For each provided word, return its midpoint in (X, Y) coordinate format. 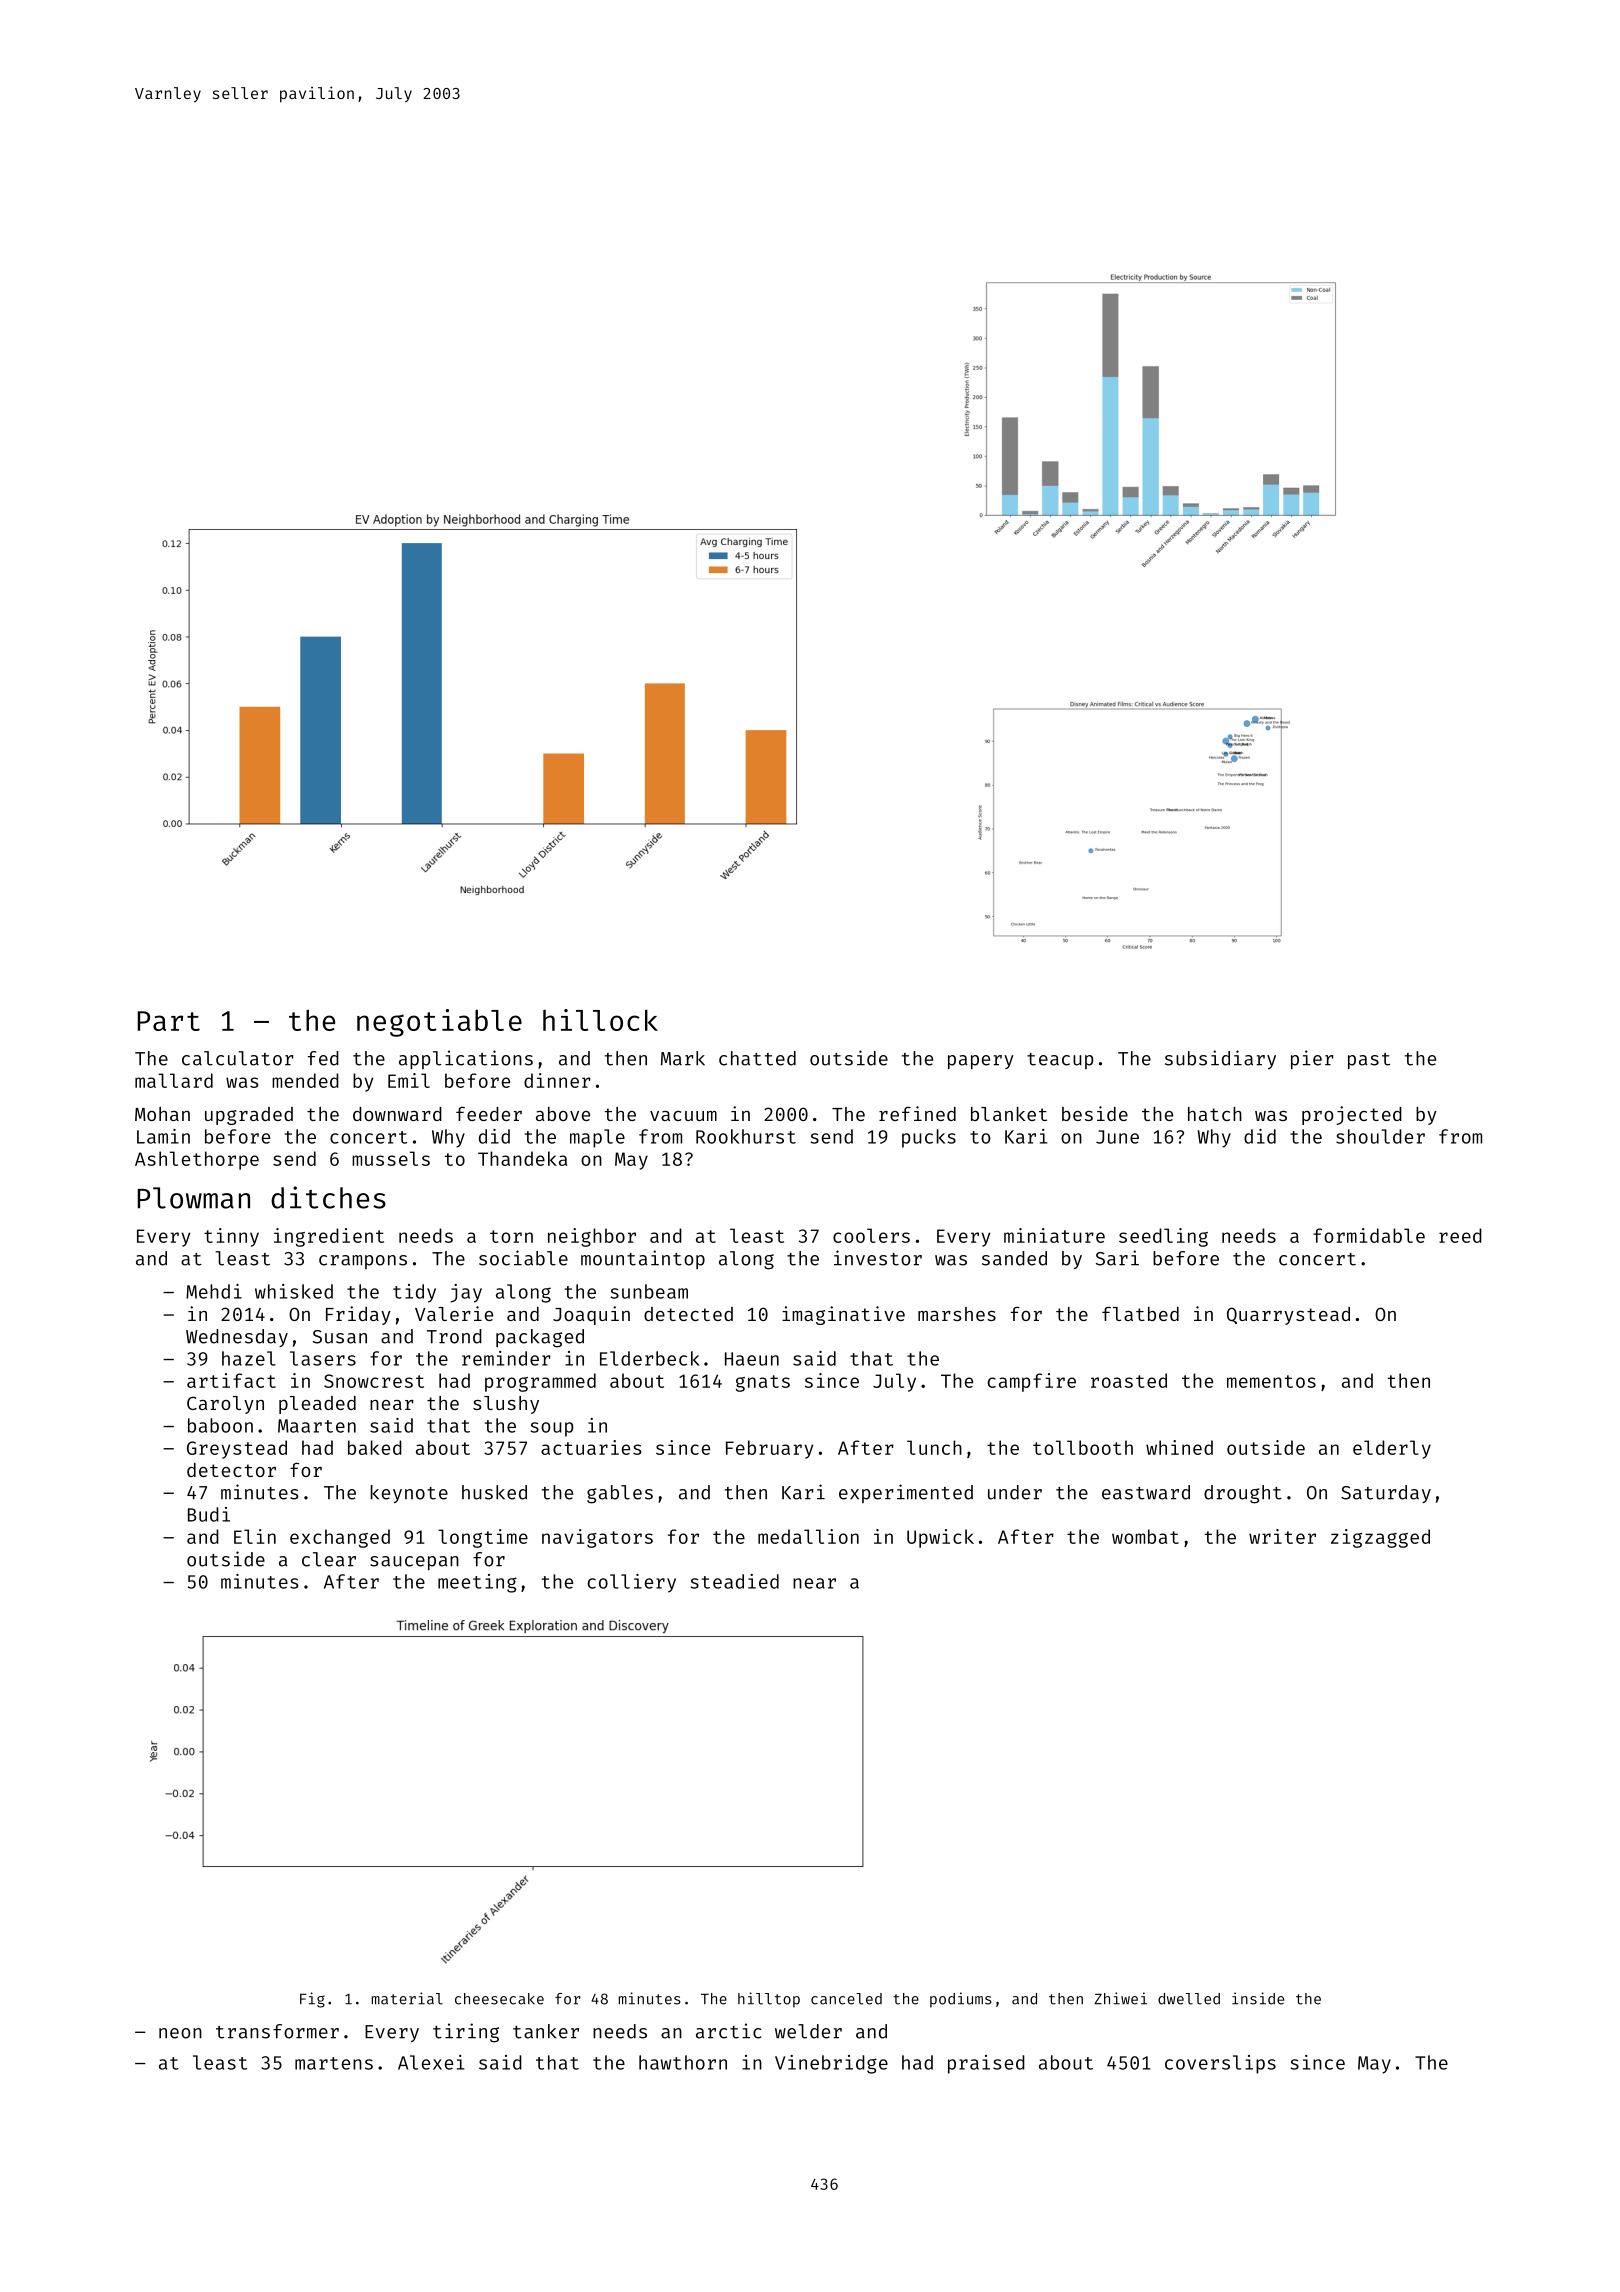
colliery (632, 1583)
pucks (929, 1138)
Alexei (431, 2062)
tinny (231, 1237)
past (1369, 1061)
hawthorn (683, 2062)
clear (329, 1559)
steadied (734, 1581)
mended (305, 1080)
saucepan (414, 1563)
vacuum (683, 1116)
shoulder (1380, 1136)
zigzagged (1380, 1538)
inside (1258, 1998)
